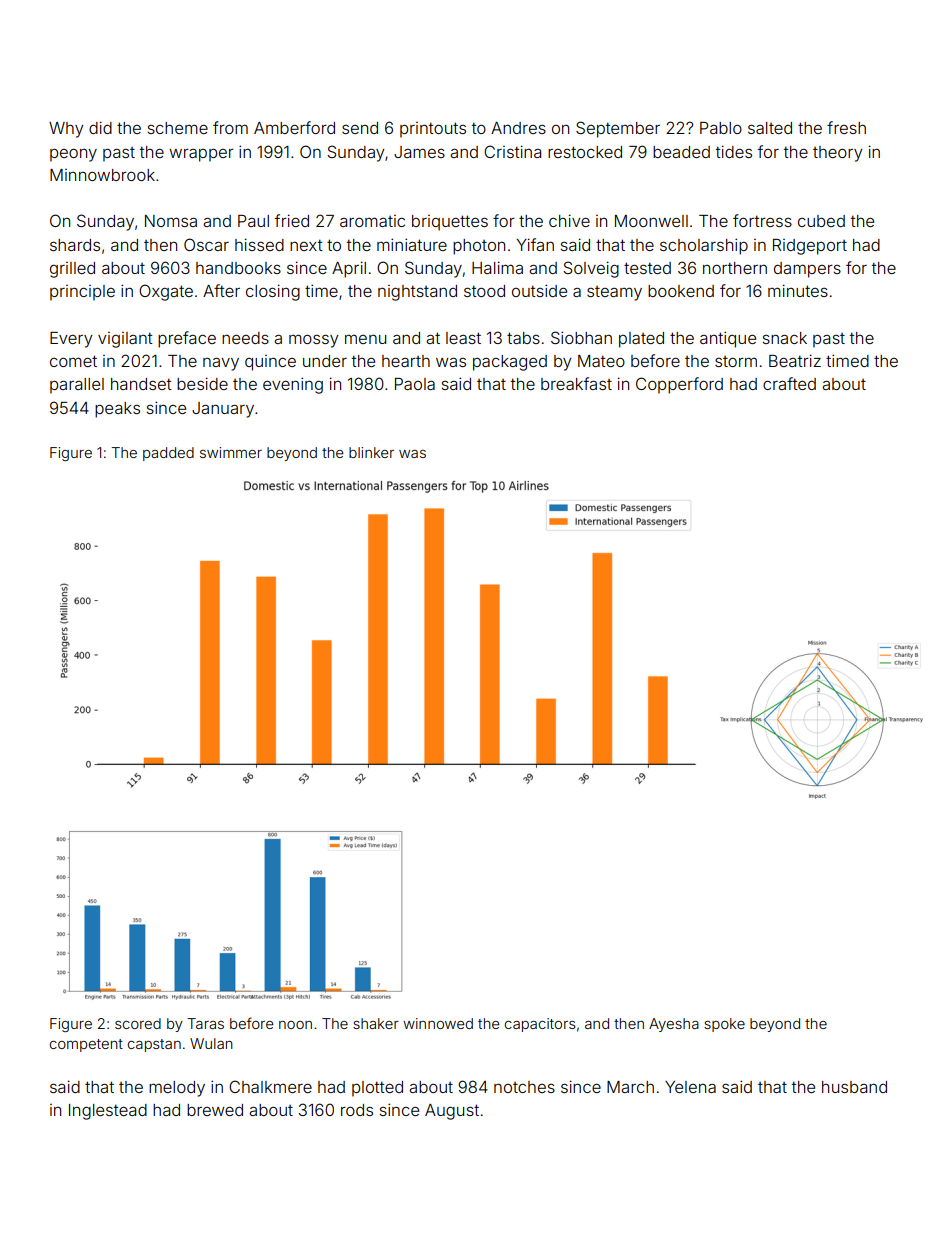  What do you see at coordinates (372, 221) in the screenshot?
I see `aromatic` at bounding box center [372, 221].
